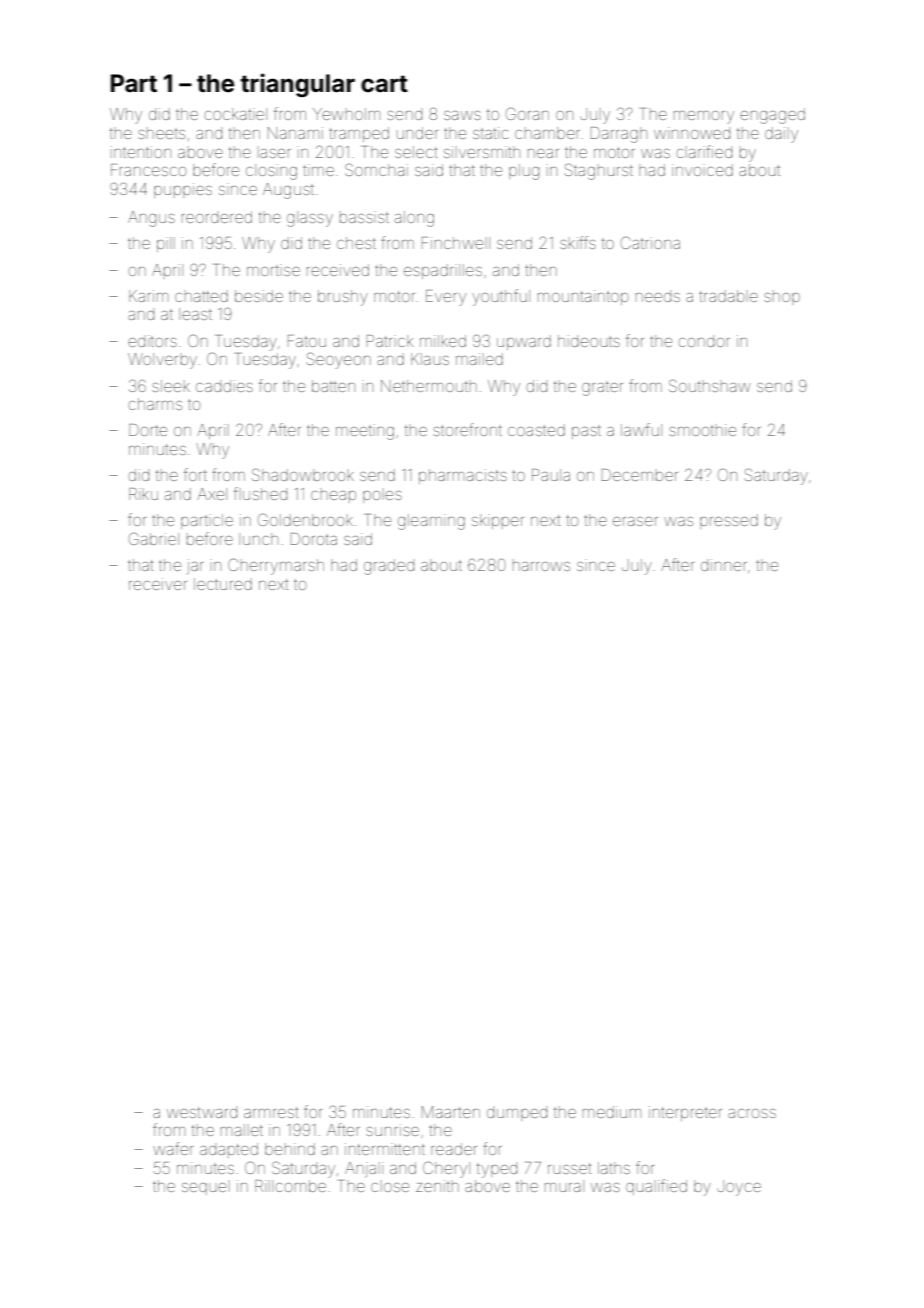 The width and height of the image is (924, 1308). I want to click on westward, so click(202, 1112).
